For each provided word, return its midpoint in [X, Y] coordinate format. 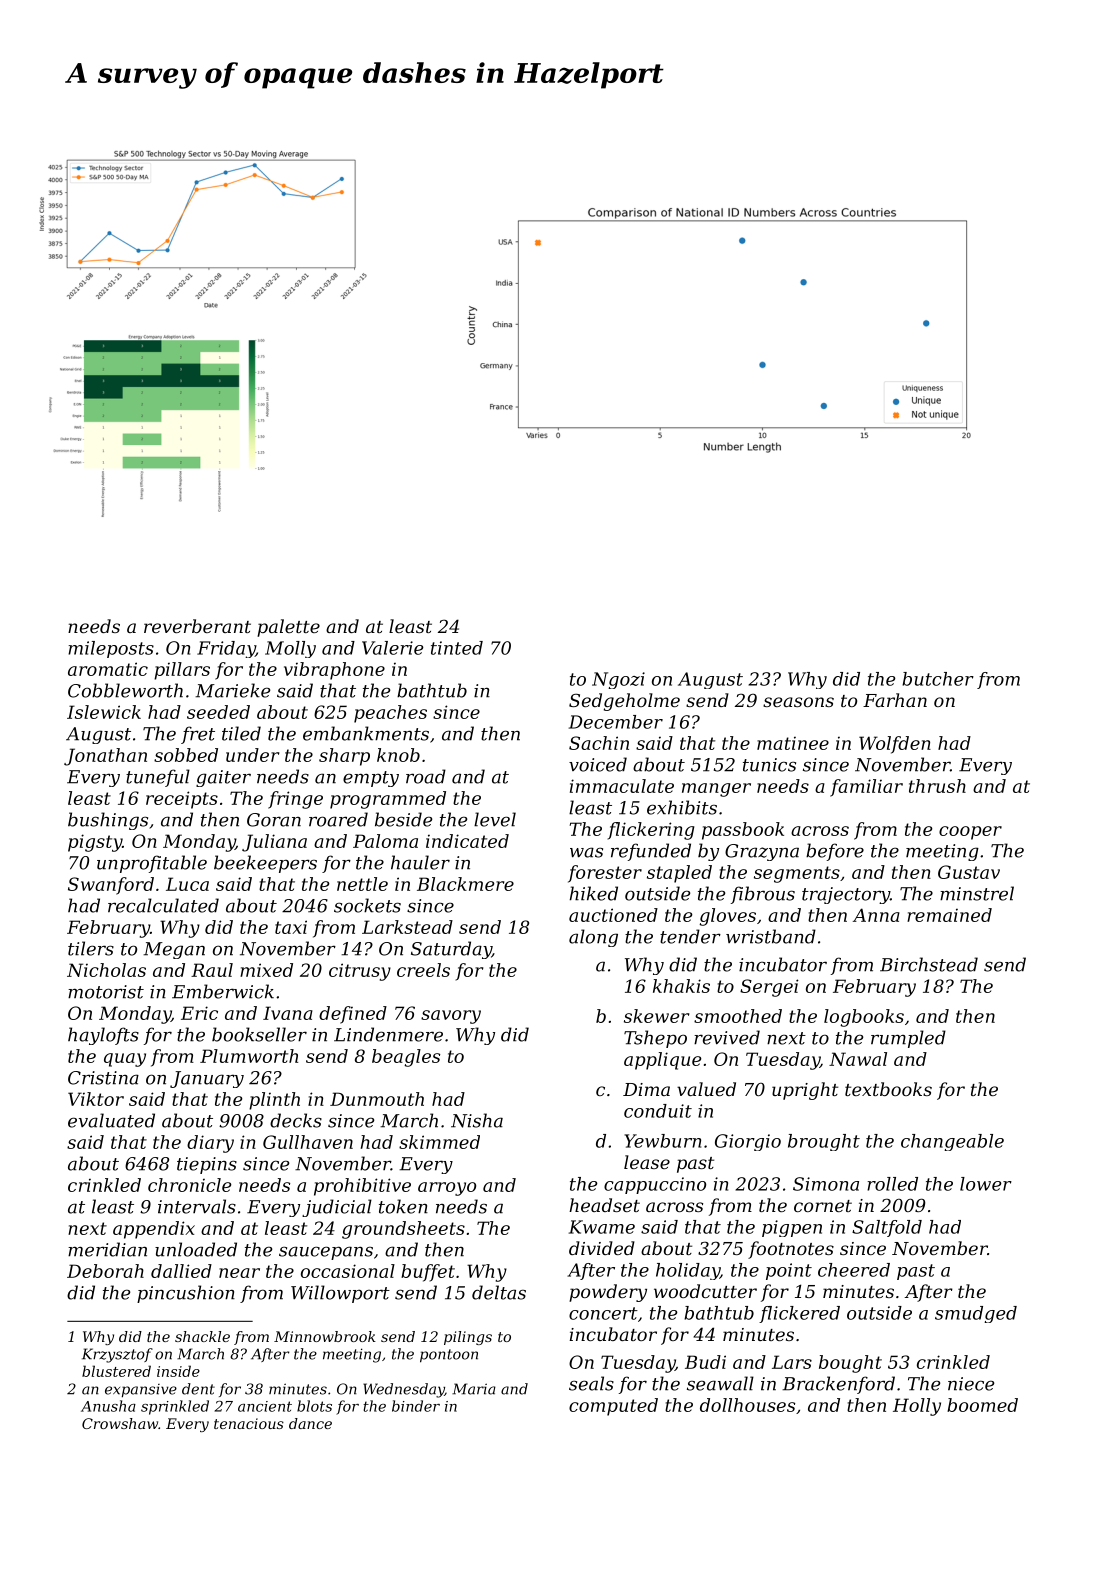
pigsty [95, 843]
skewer [656, 1016]
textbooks [888, 1089]
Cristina [103, 1078]
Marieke [232, 690]
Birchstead [929, 964]
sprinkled [175, 1407]
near [239, 1273]
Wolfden [895, 745]
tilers [91, 948]
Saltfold [887, 1228]
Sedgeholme [624, 702]
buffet [428, 1273]
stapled [679, 874]
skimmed [439, 1142]
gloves [727, 917]
